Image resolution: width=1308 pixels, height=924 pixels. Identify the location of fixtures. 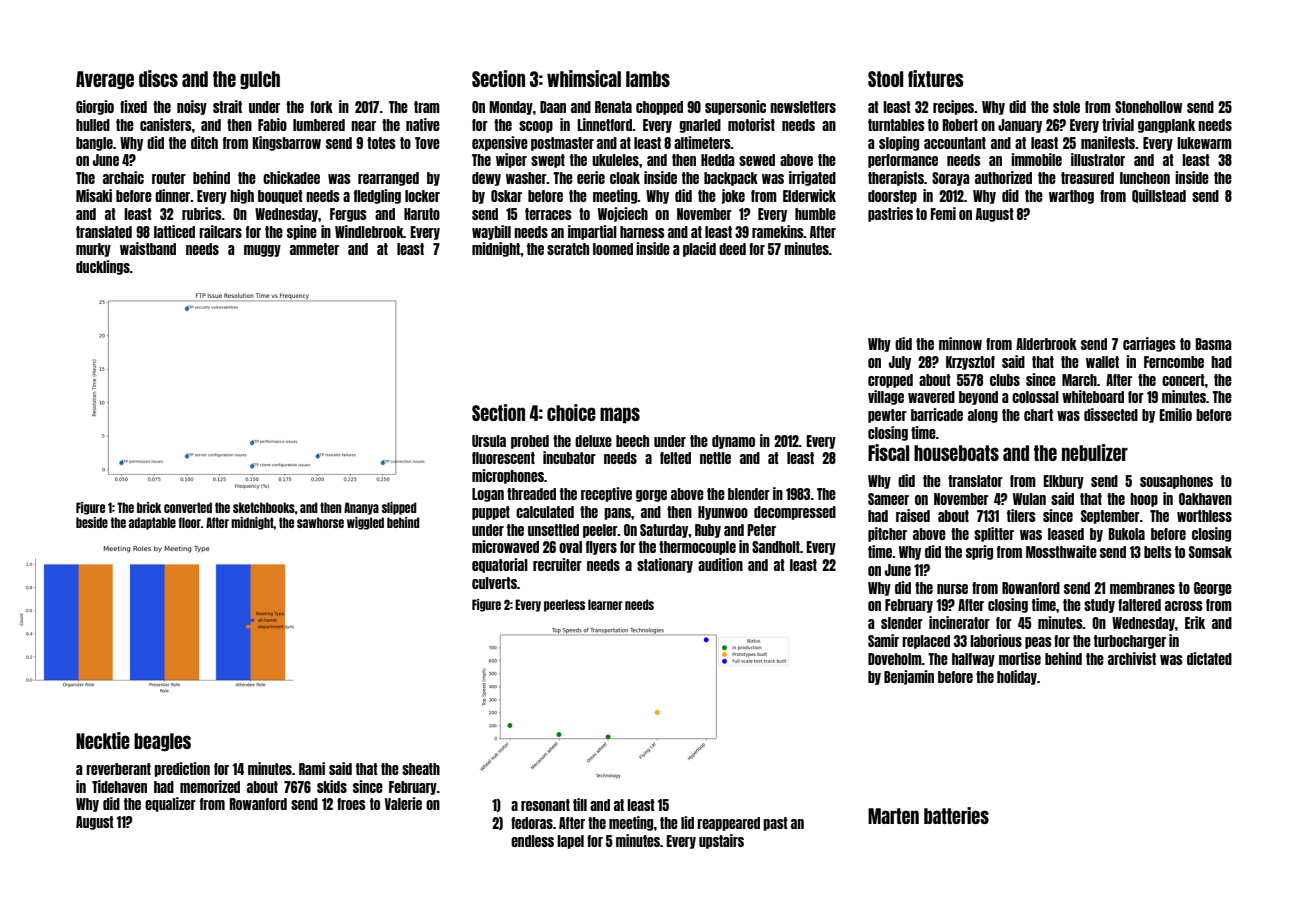
(936, 78).
